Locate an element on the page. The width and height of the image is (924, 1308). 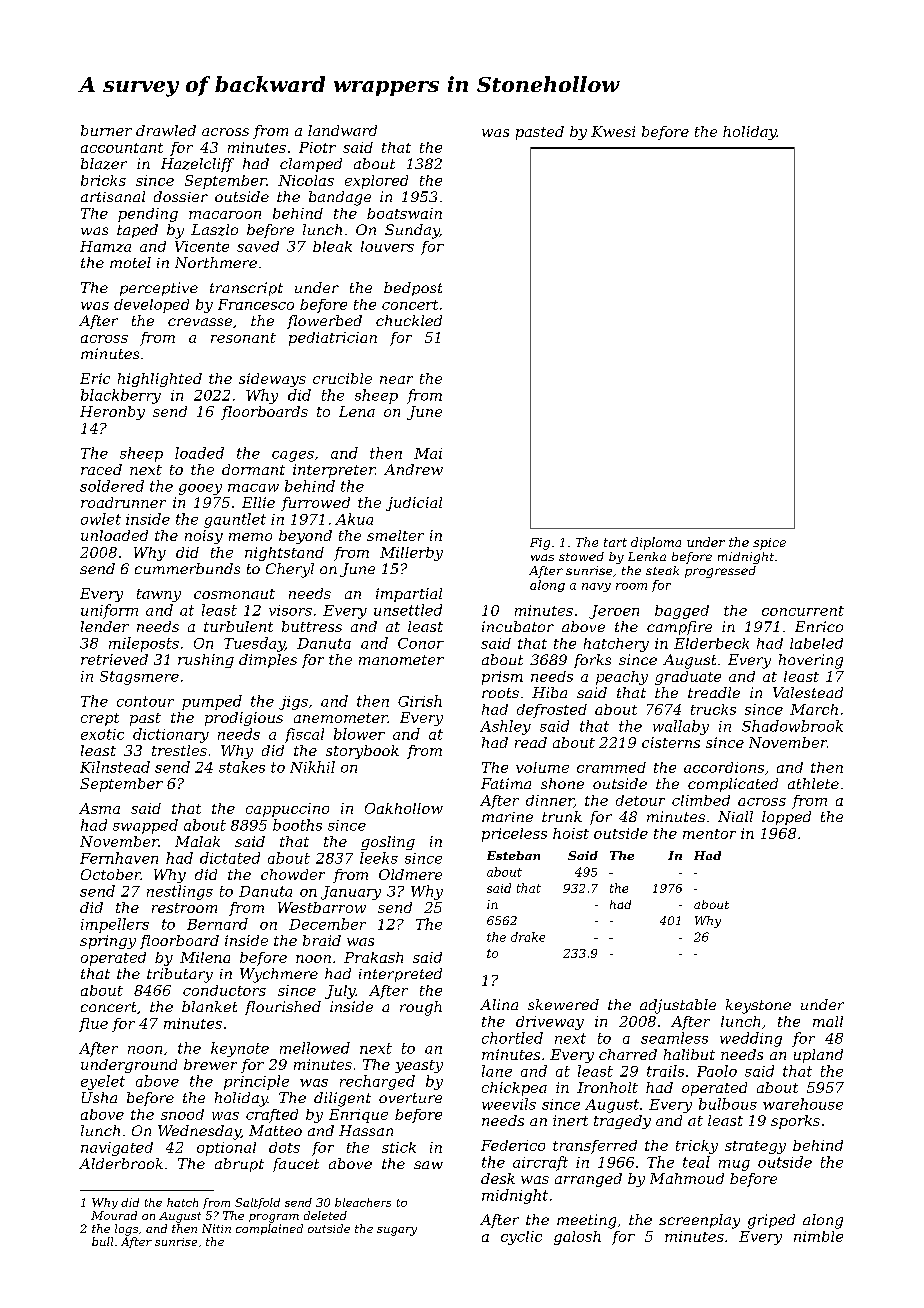
Kwesi is located at coordinates (613, 131).
